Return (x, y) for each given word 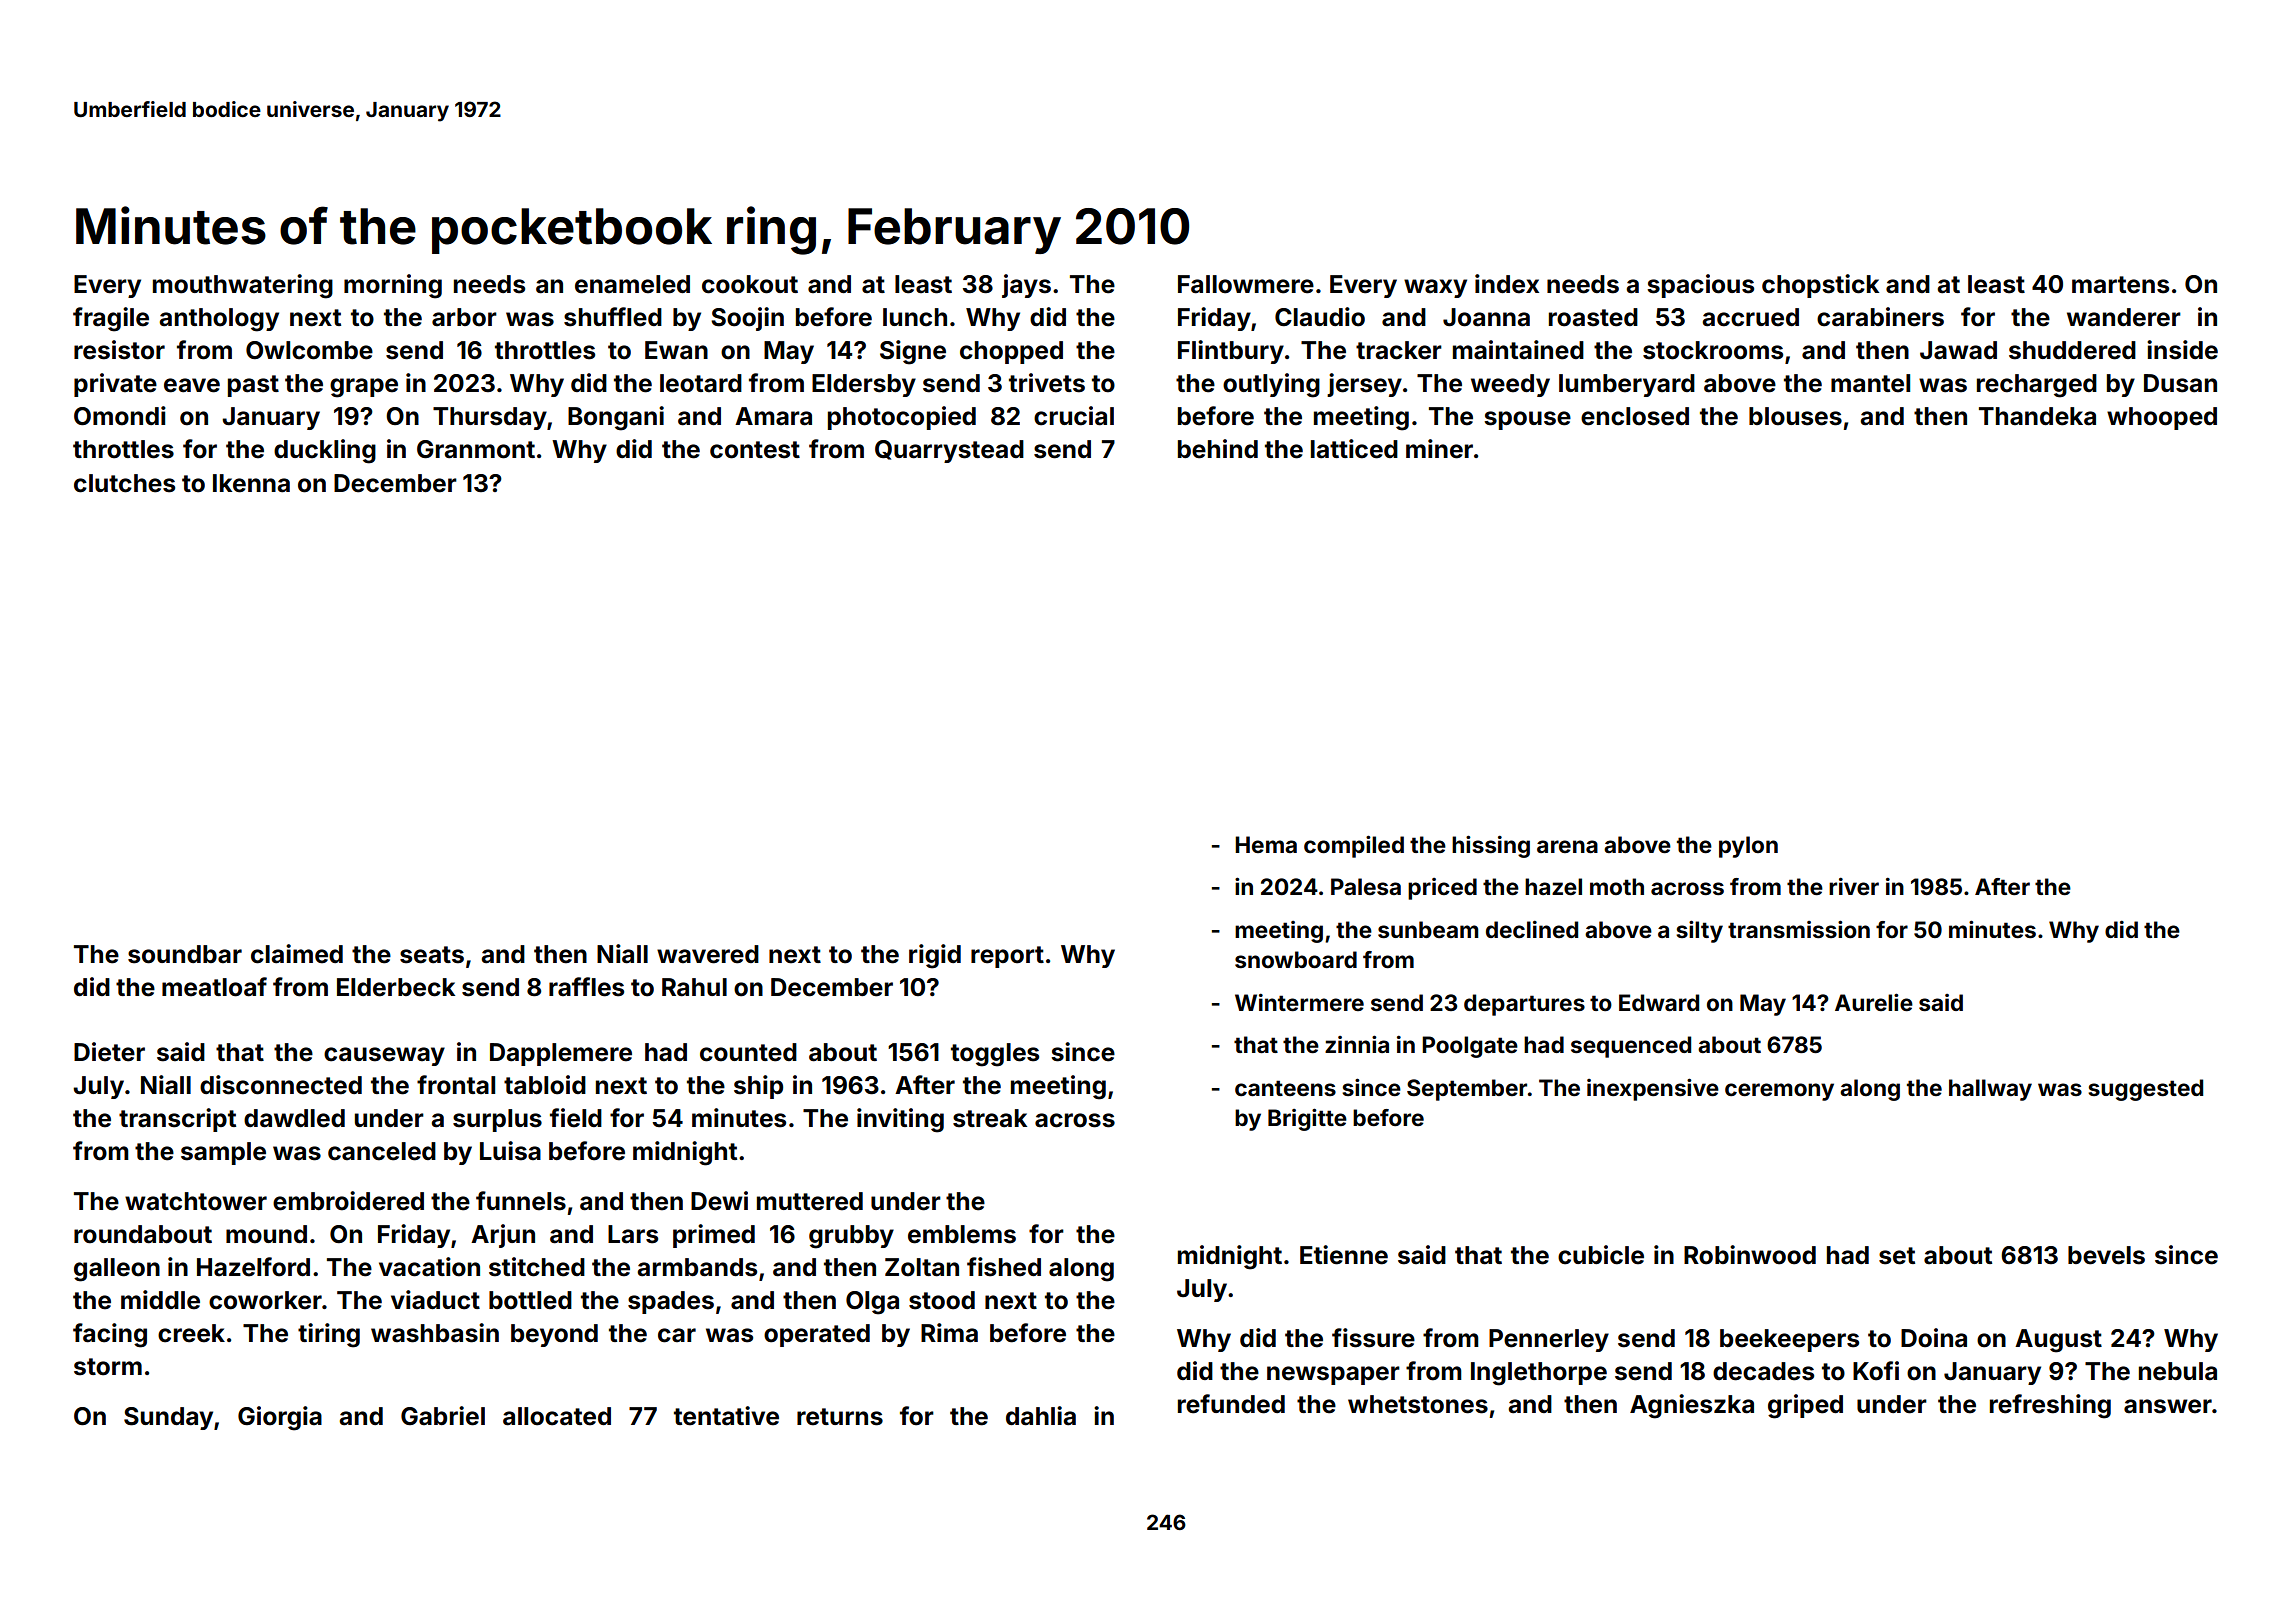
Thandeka (2037, 416)
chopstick (1820, 286)
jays (1026, 286)
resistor (119, 350)
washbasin (435, 1333)
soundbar (185, 954)
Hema (1266, 844)
